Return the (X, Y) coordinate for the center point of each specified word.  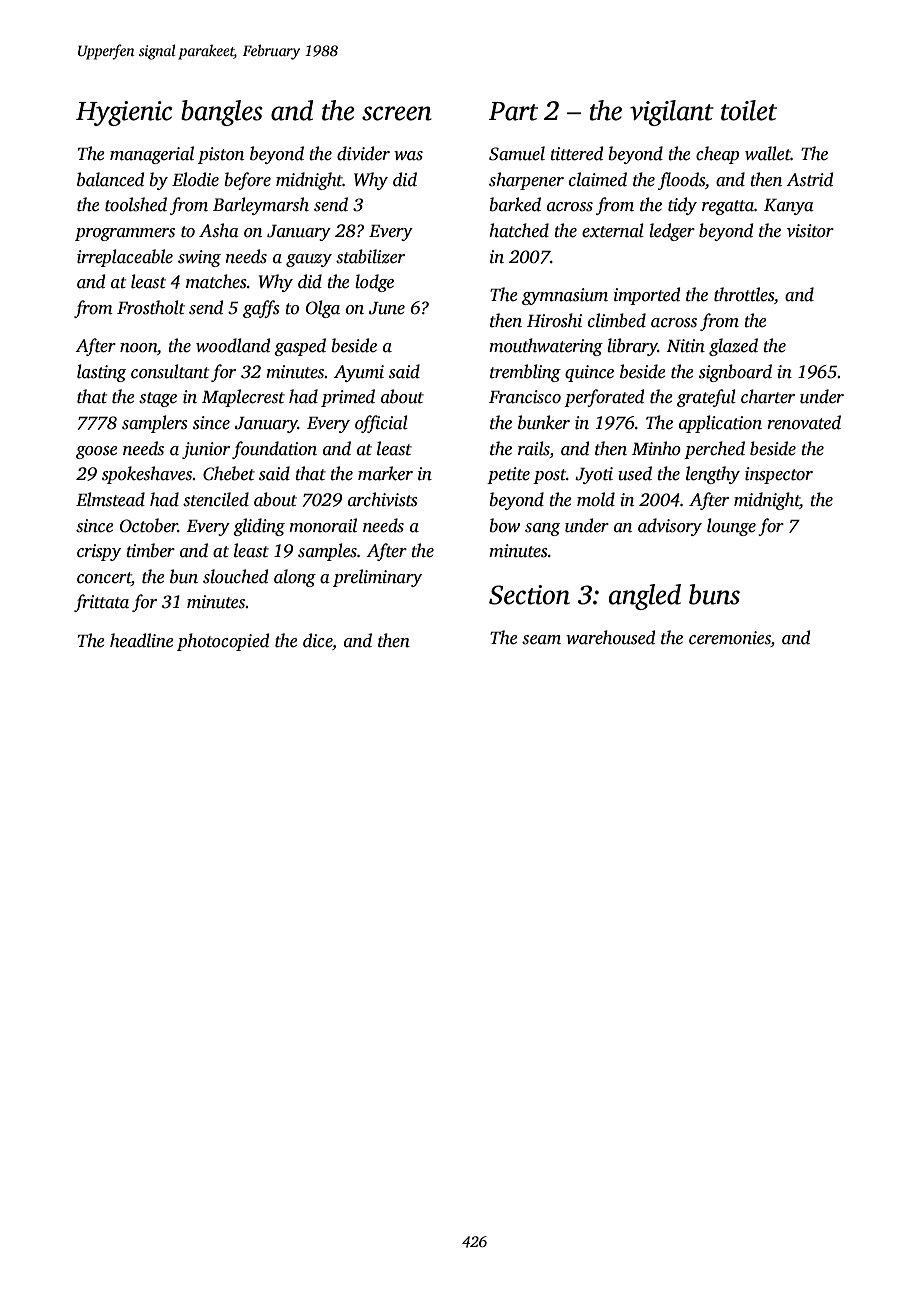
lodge (374, 283)
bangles (222, 113)
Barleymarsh (261, 206)
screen (397, 113)
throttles (744, 294)
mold (596, 499)
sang (542, 529)
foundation (274, 450)
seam (541, 640)
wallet (768, 153)
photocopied (223, 642)
